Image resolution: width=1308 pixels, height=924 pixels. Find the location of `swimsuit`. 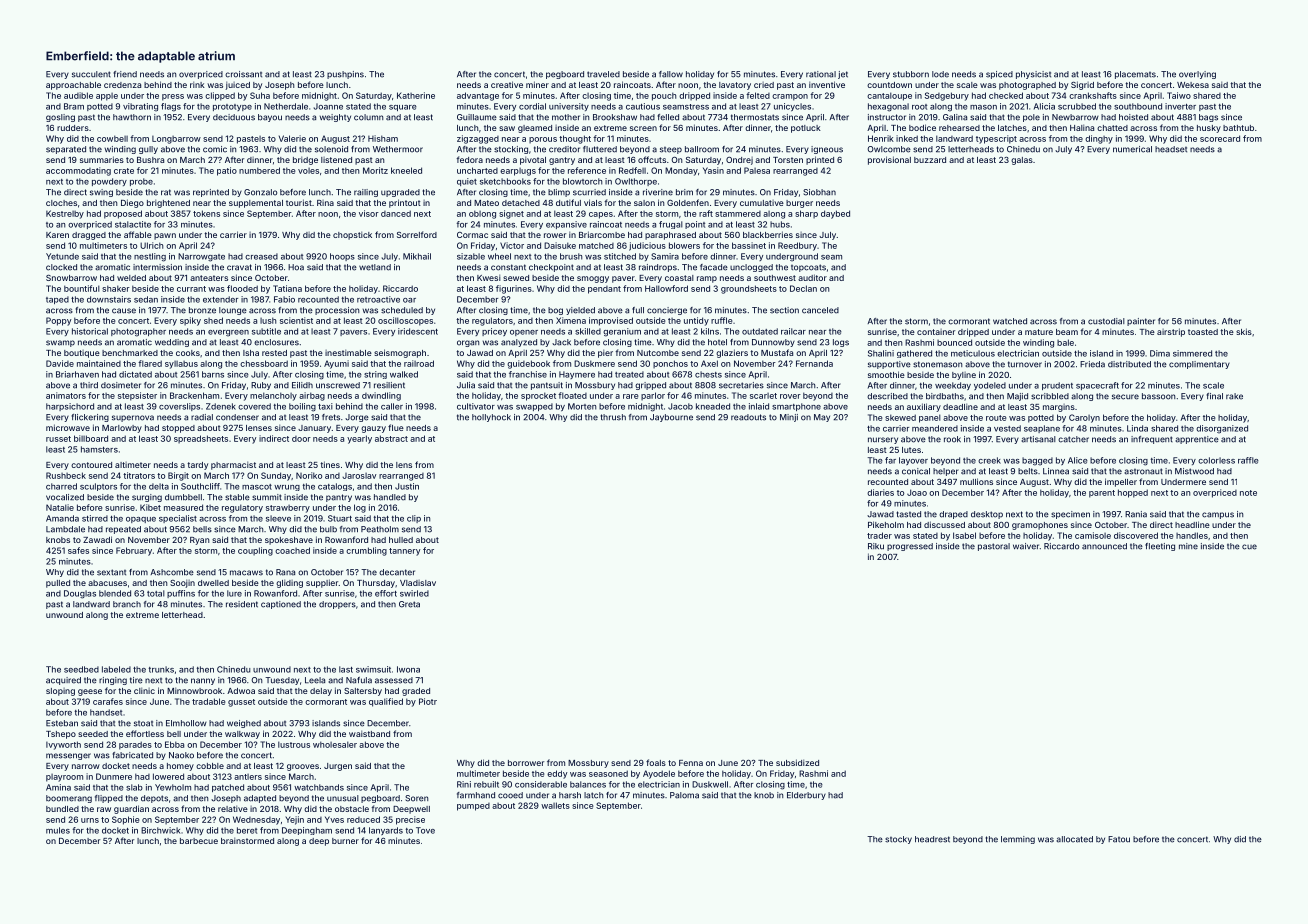

swimsuit is located at coordinates (373, 669).
